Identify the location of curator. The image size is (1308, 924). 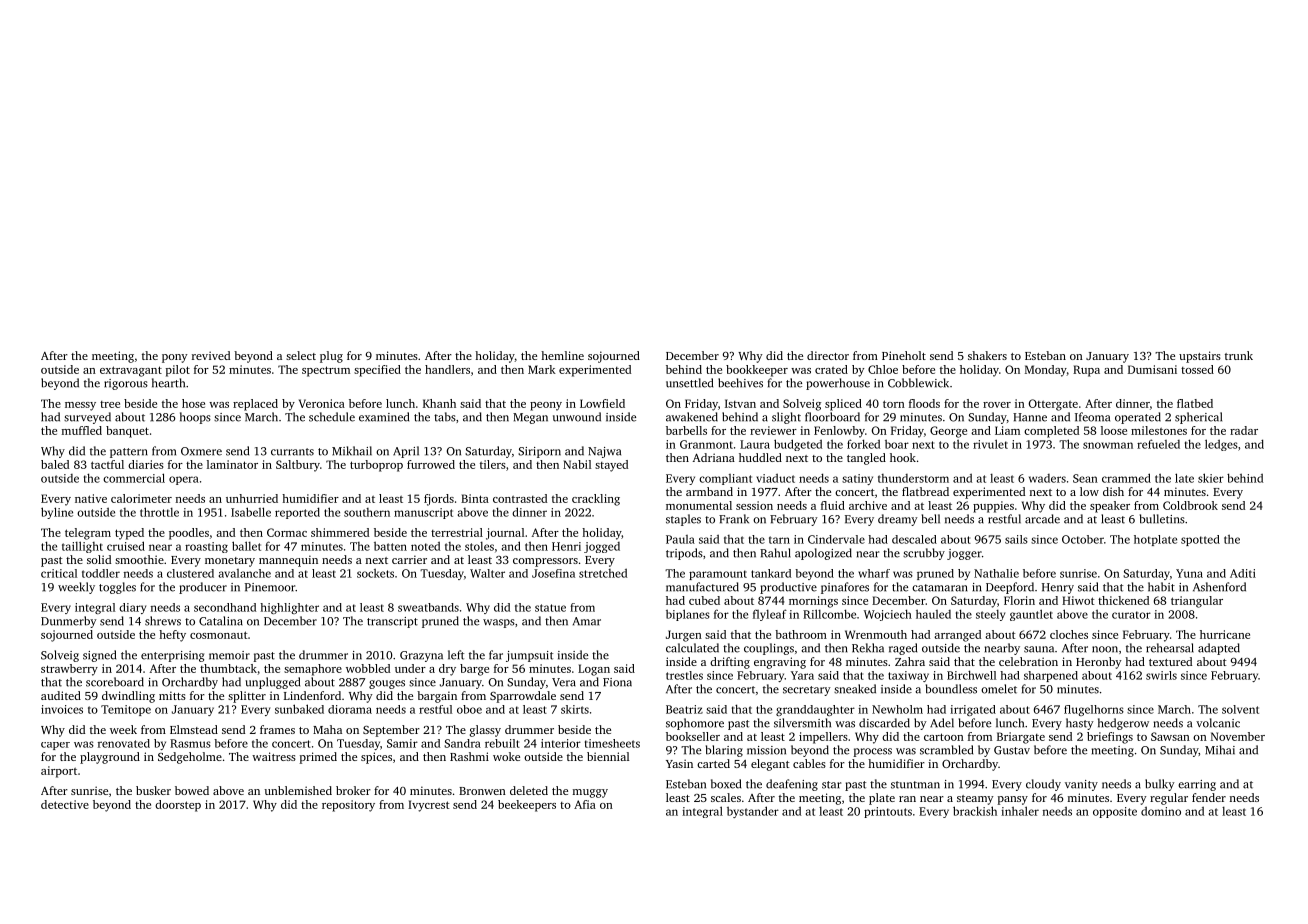
(1131, 615).
